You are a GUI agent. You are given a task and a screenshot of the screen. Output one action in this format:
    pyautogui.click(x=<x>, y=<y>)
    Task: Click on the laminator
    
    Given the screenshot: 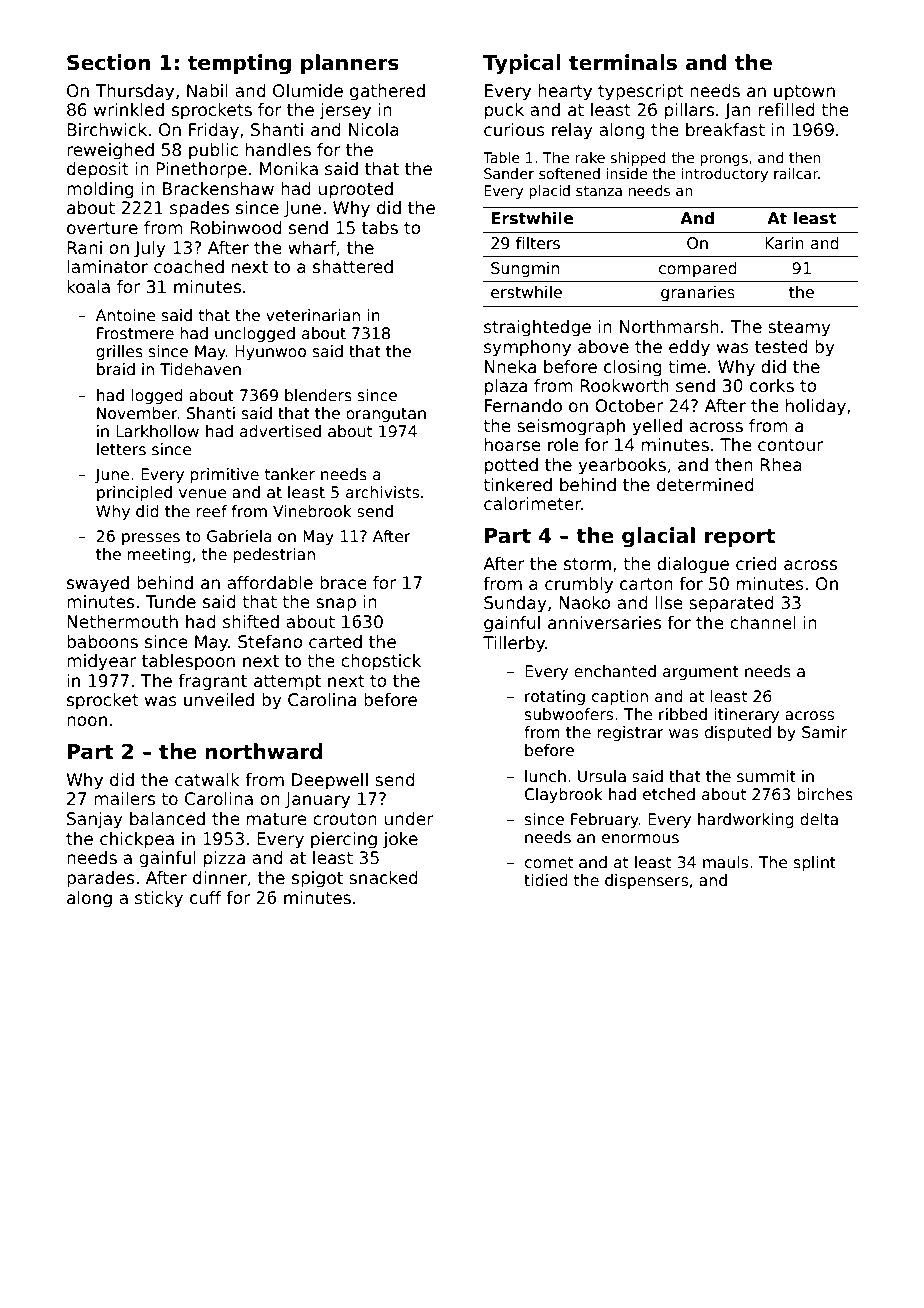 What is the action you would take?
    pyautogui.click(x=107, y=267)
